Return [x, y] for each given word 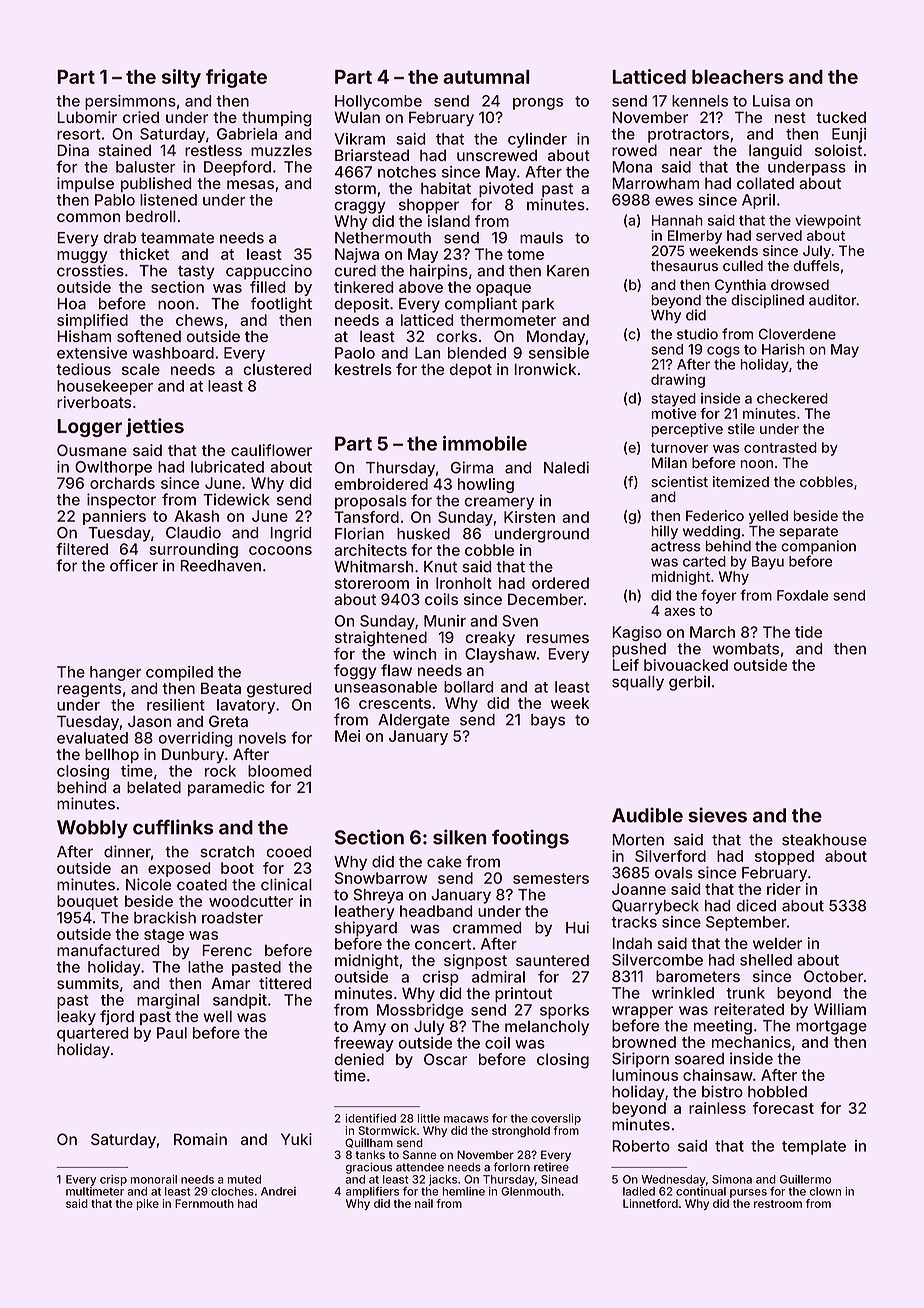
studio [697, 334]
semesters [551, 878]
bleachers [738, 77]
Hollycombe [378, 102]
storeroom [372, 583]
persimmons [130, 102]
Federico [715, 515]
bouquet [87, 902]
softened [149, 336]
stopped [784, 857]
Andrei [278, 1191]
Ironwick [545, 369]
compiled [179, 673]
